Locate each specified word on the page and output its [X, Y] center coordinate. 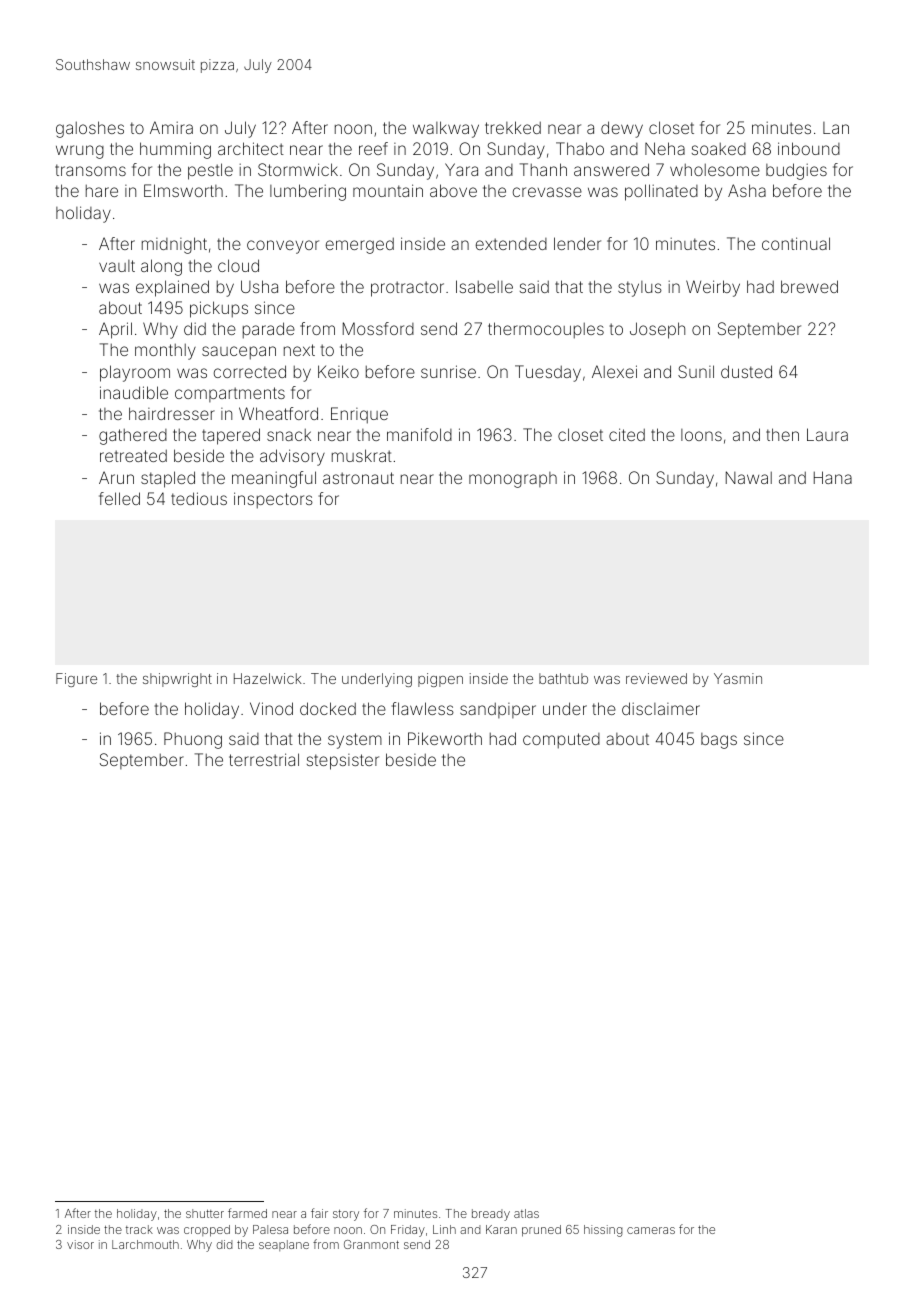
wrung [80, 152]
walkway [446, 129]
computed [561, 741]
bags [719, 741]
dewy [622, 129]
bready [491, 1215]
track [139, 1229]
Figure [76, 680]
